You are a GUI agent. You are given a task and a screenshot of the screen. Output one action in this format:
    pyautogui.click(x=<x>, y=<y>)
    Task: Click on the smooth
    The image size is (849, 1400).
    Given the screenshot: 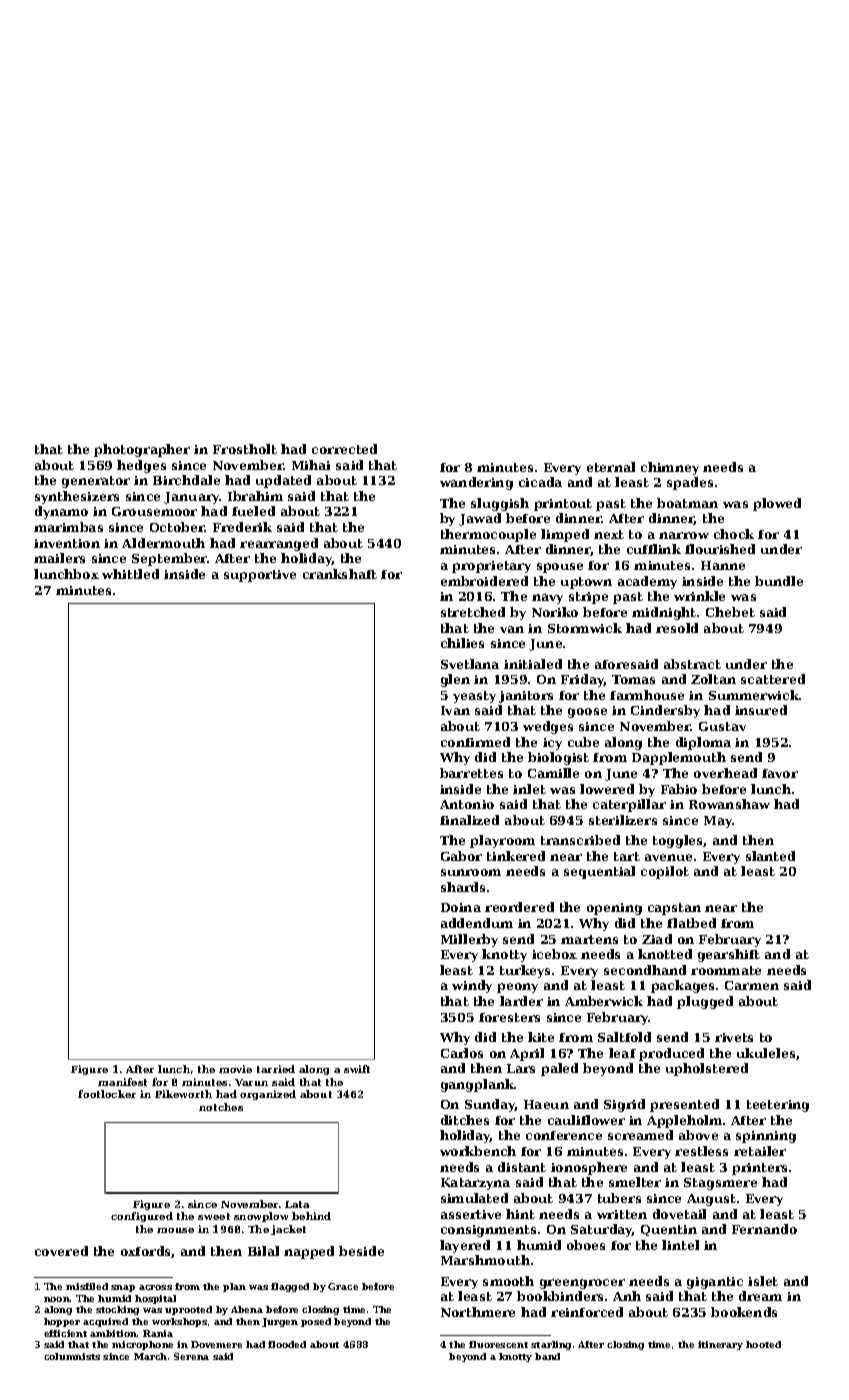 What is the action you would take?
    pyautogui.click(x=508, y=1281)
